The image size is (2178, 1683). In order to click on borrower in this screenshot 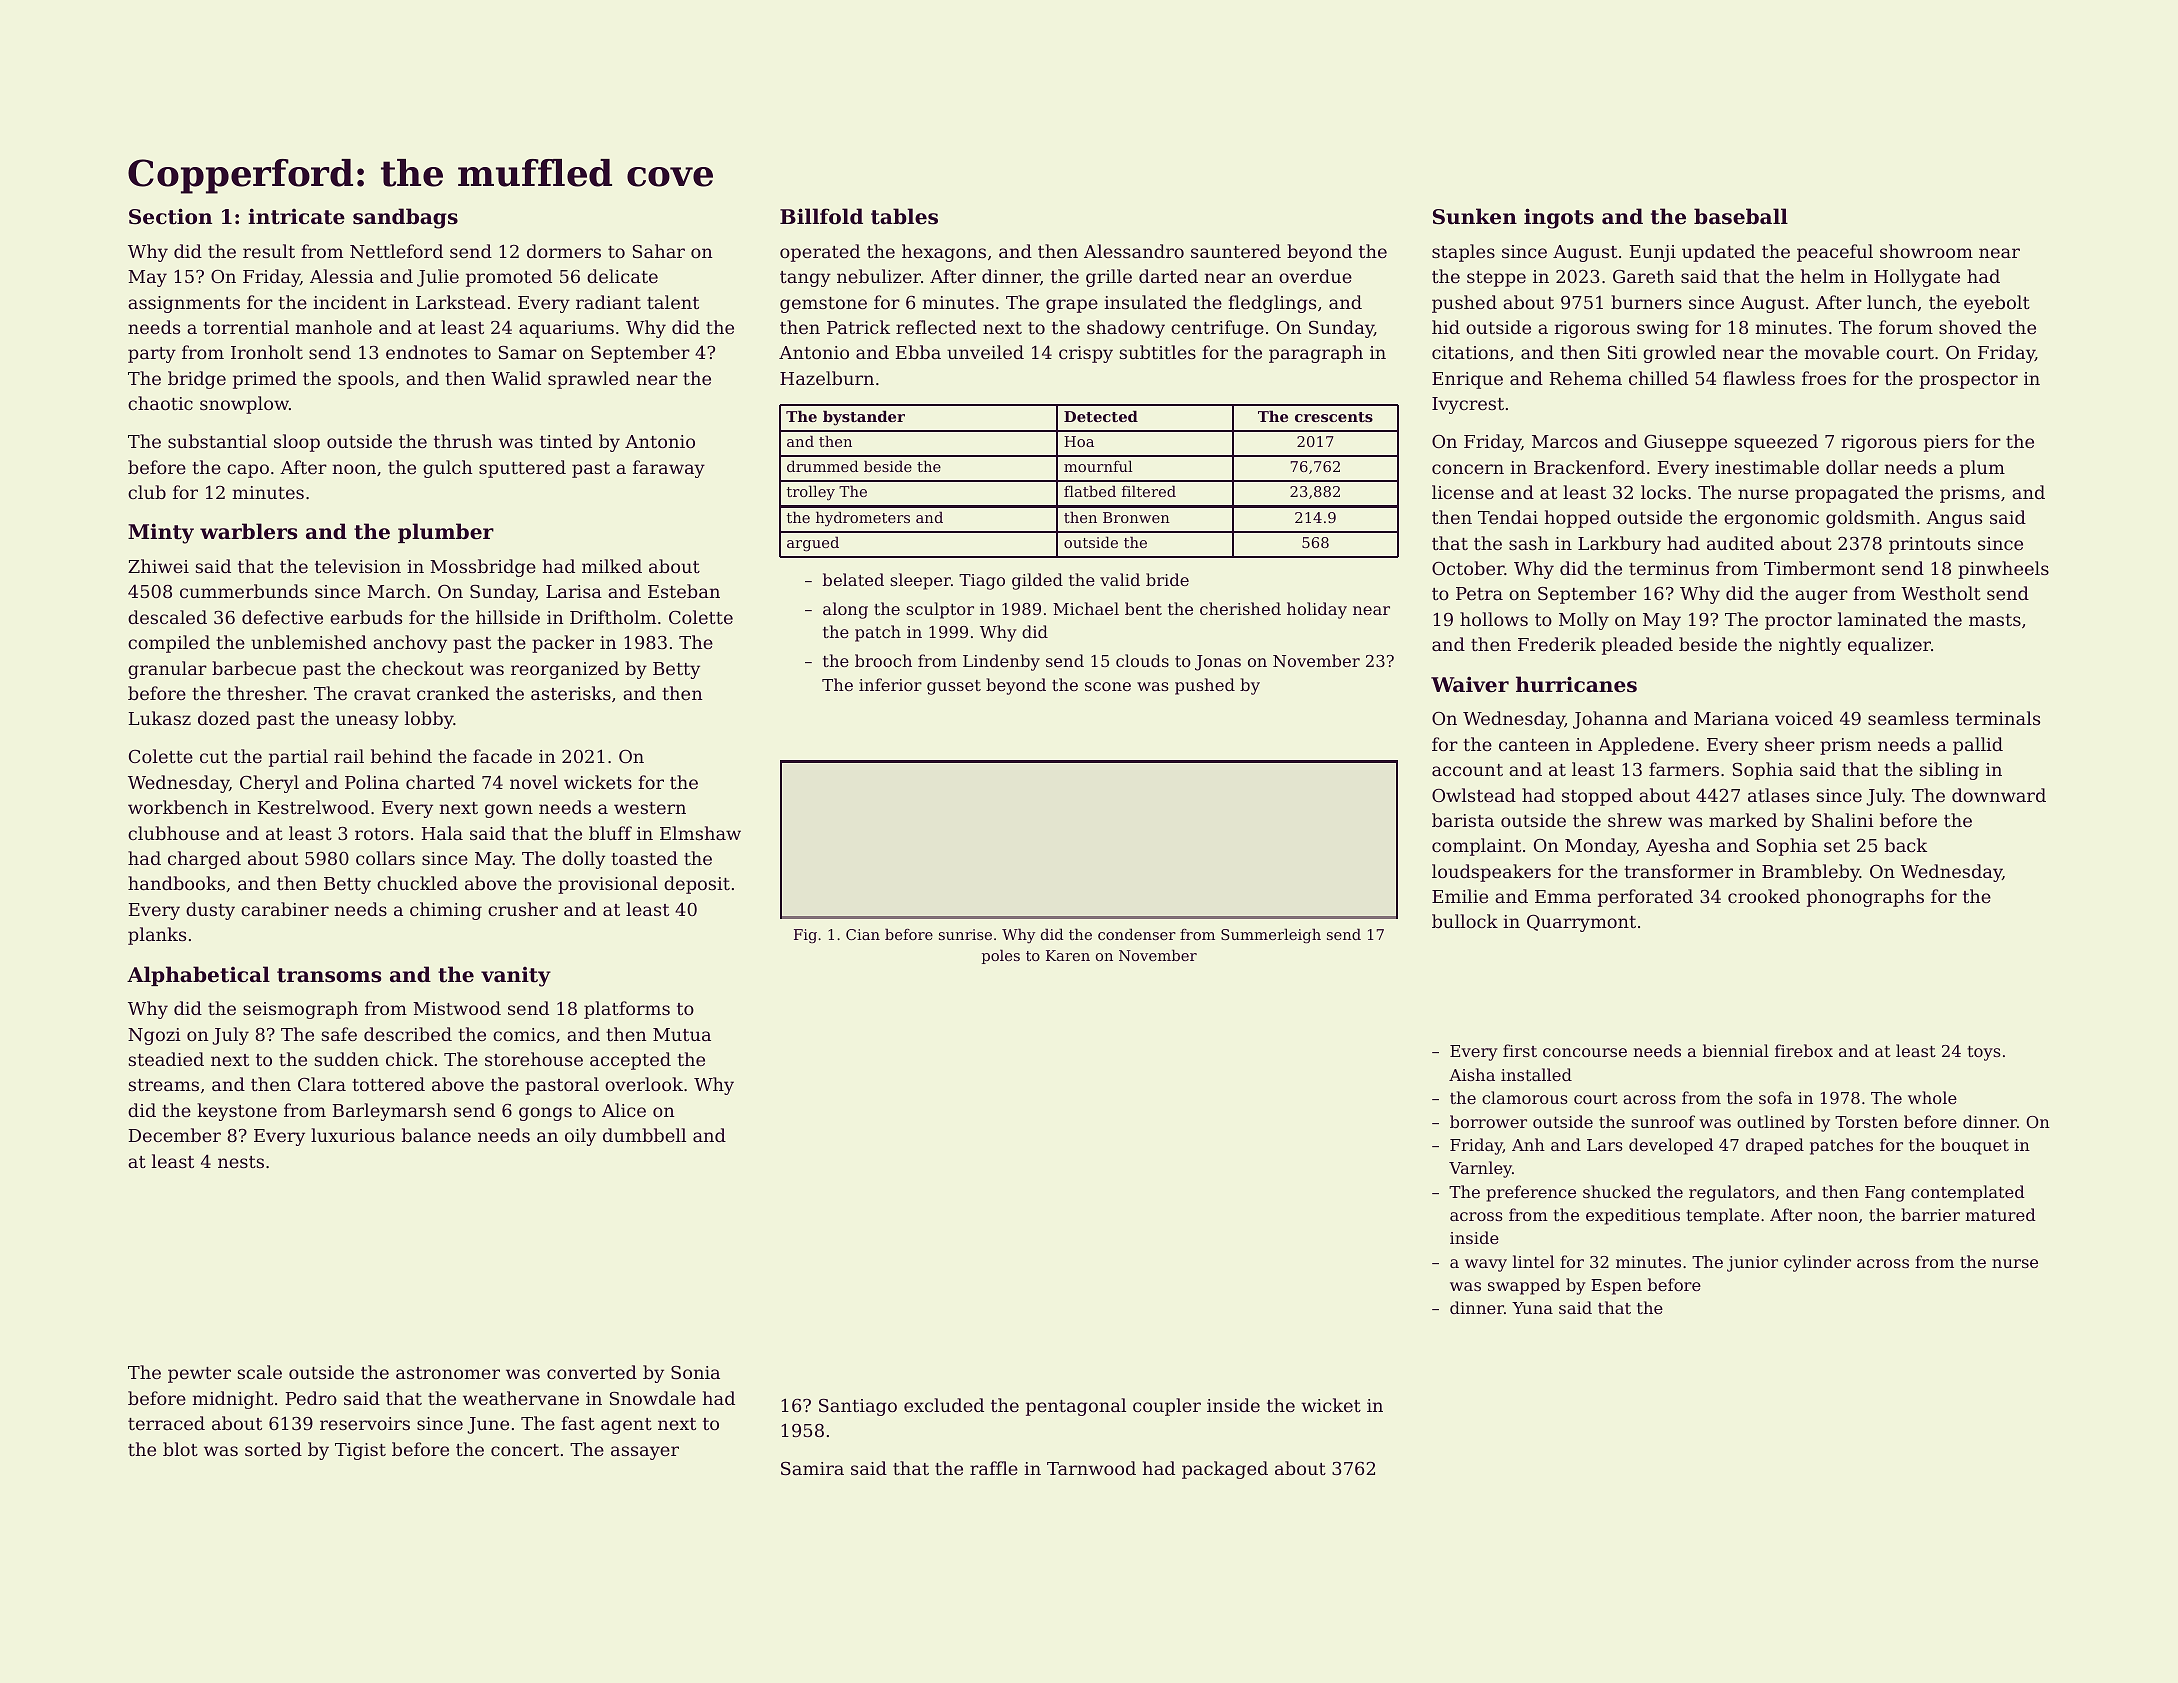, I will do `click(1488, 1121)`.
